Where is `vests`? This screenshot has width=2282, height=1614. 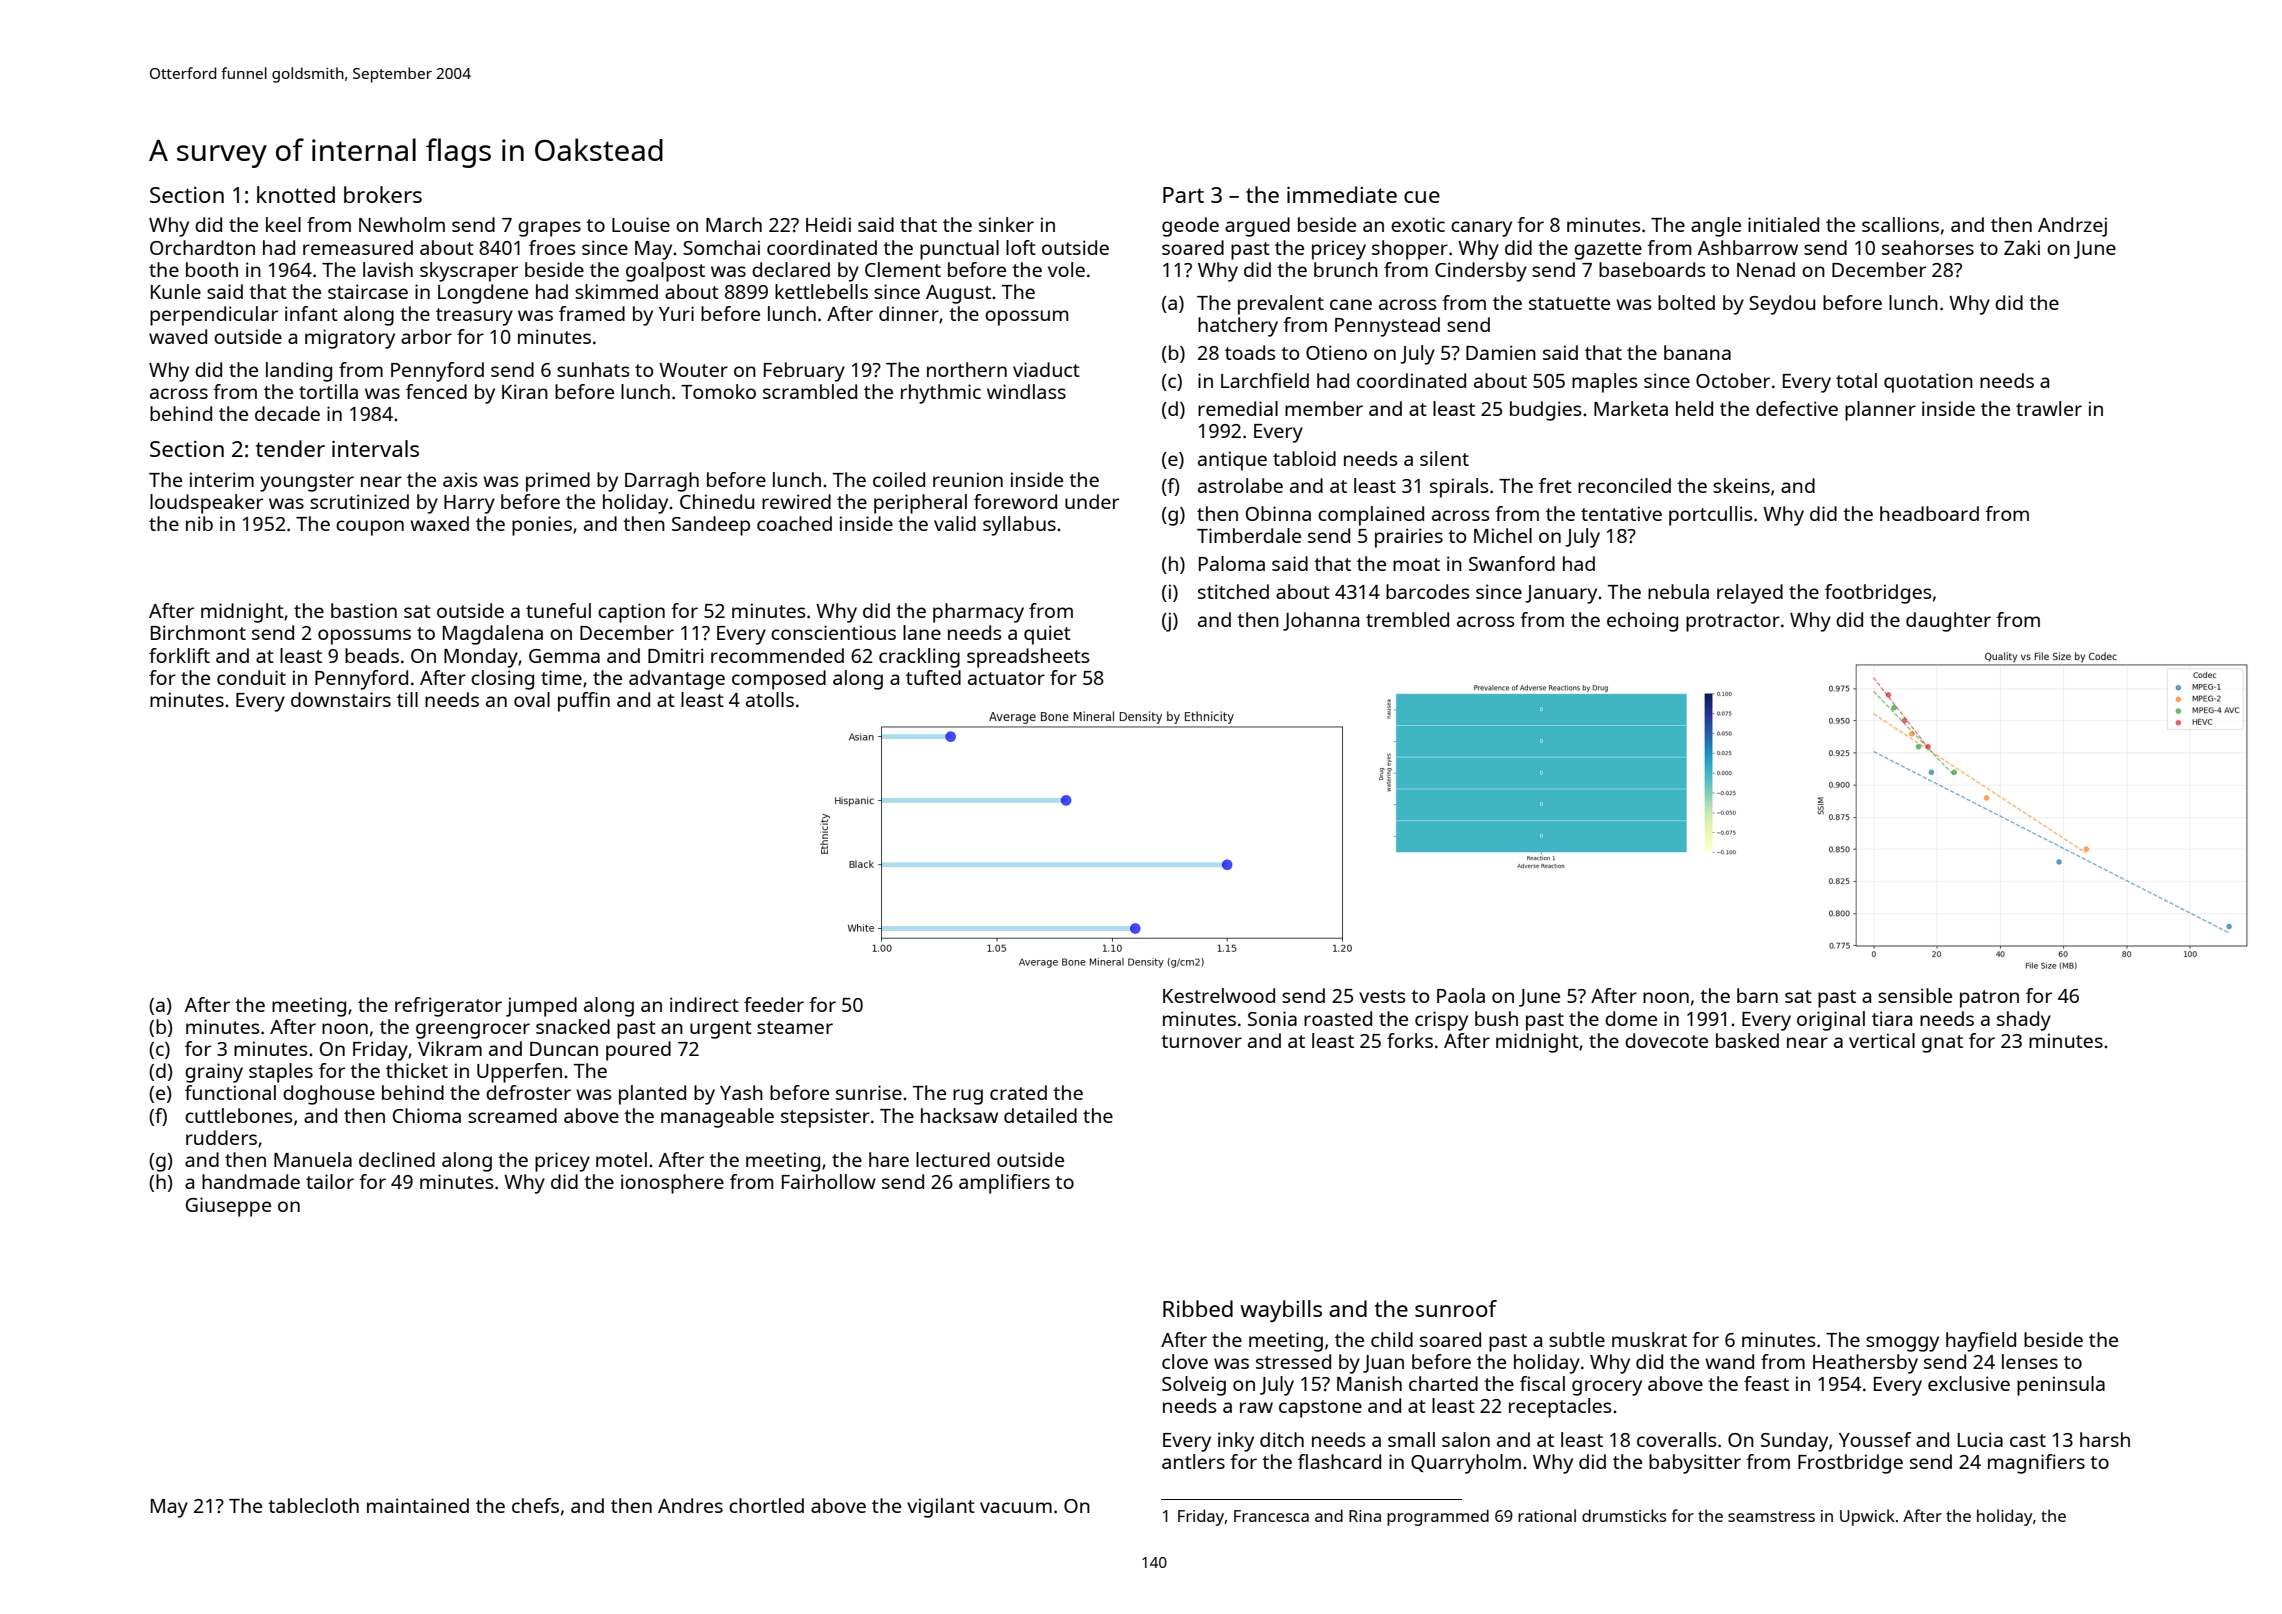
vests is located at coordinates (1382, 996).
